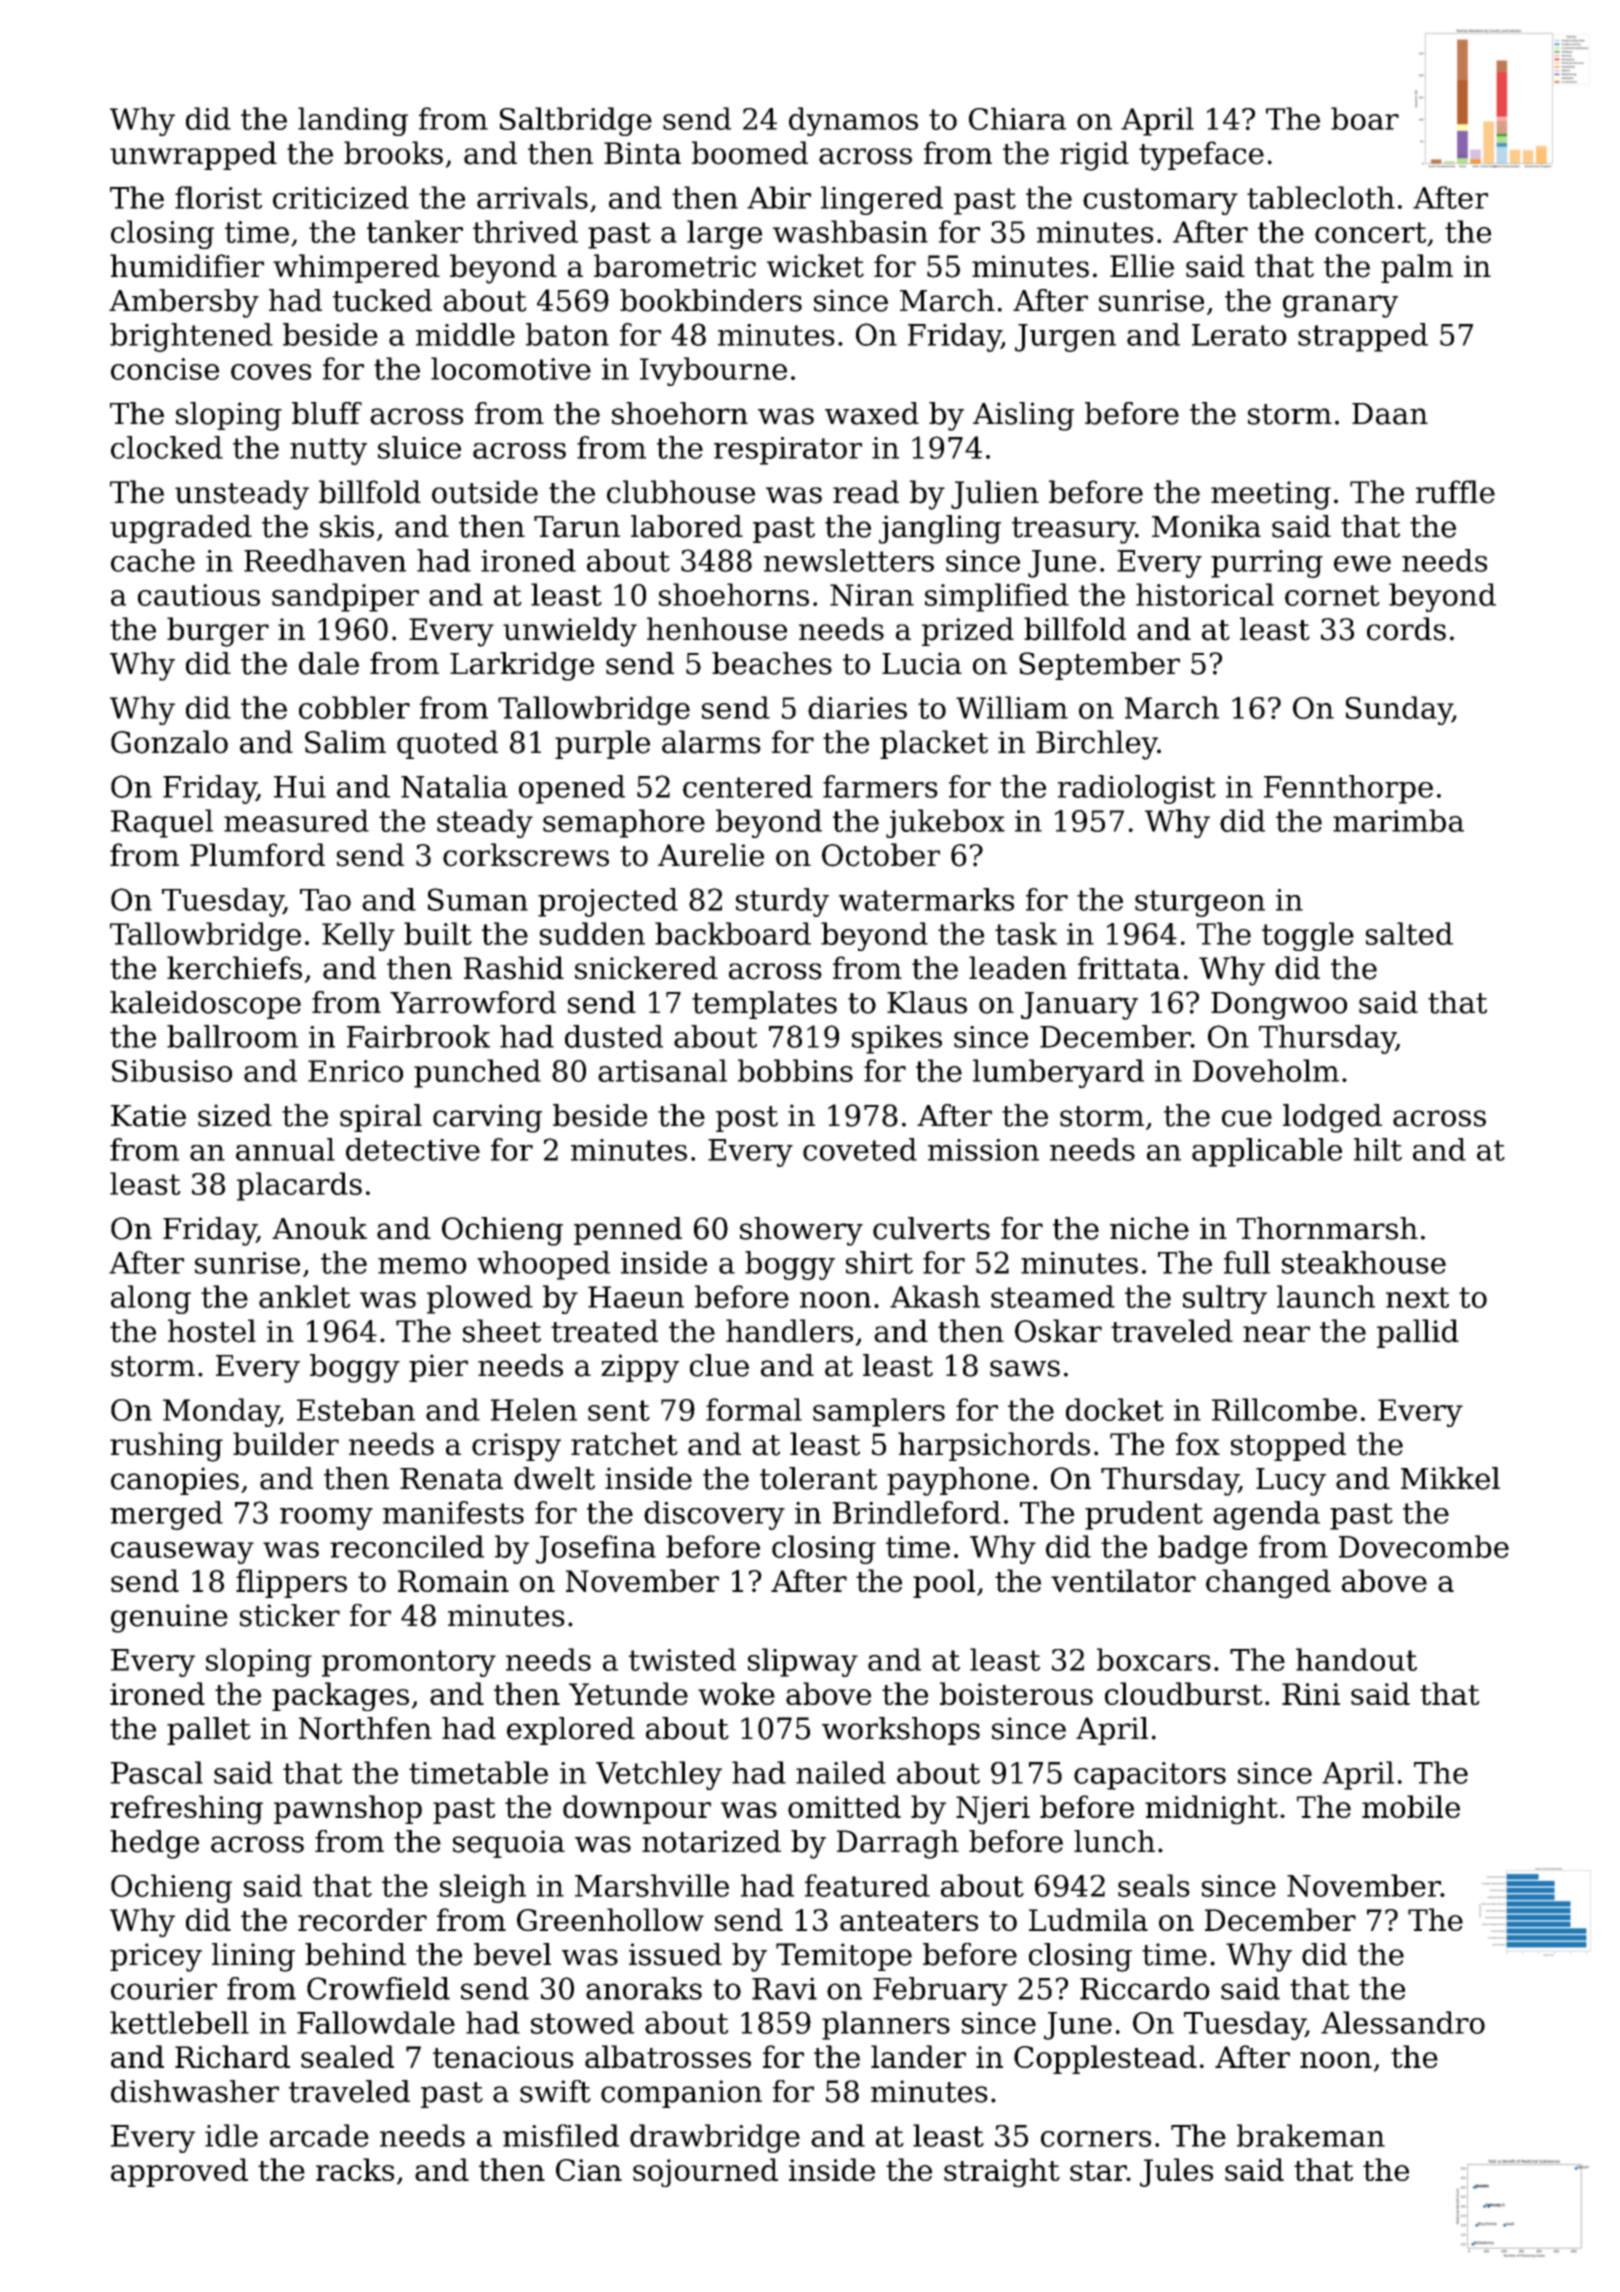 The width and height of the screenshot is (1620, 2292). I want to click on respirator, so click(788, 451).
